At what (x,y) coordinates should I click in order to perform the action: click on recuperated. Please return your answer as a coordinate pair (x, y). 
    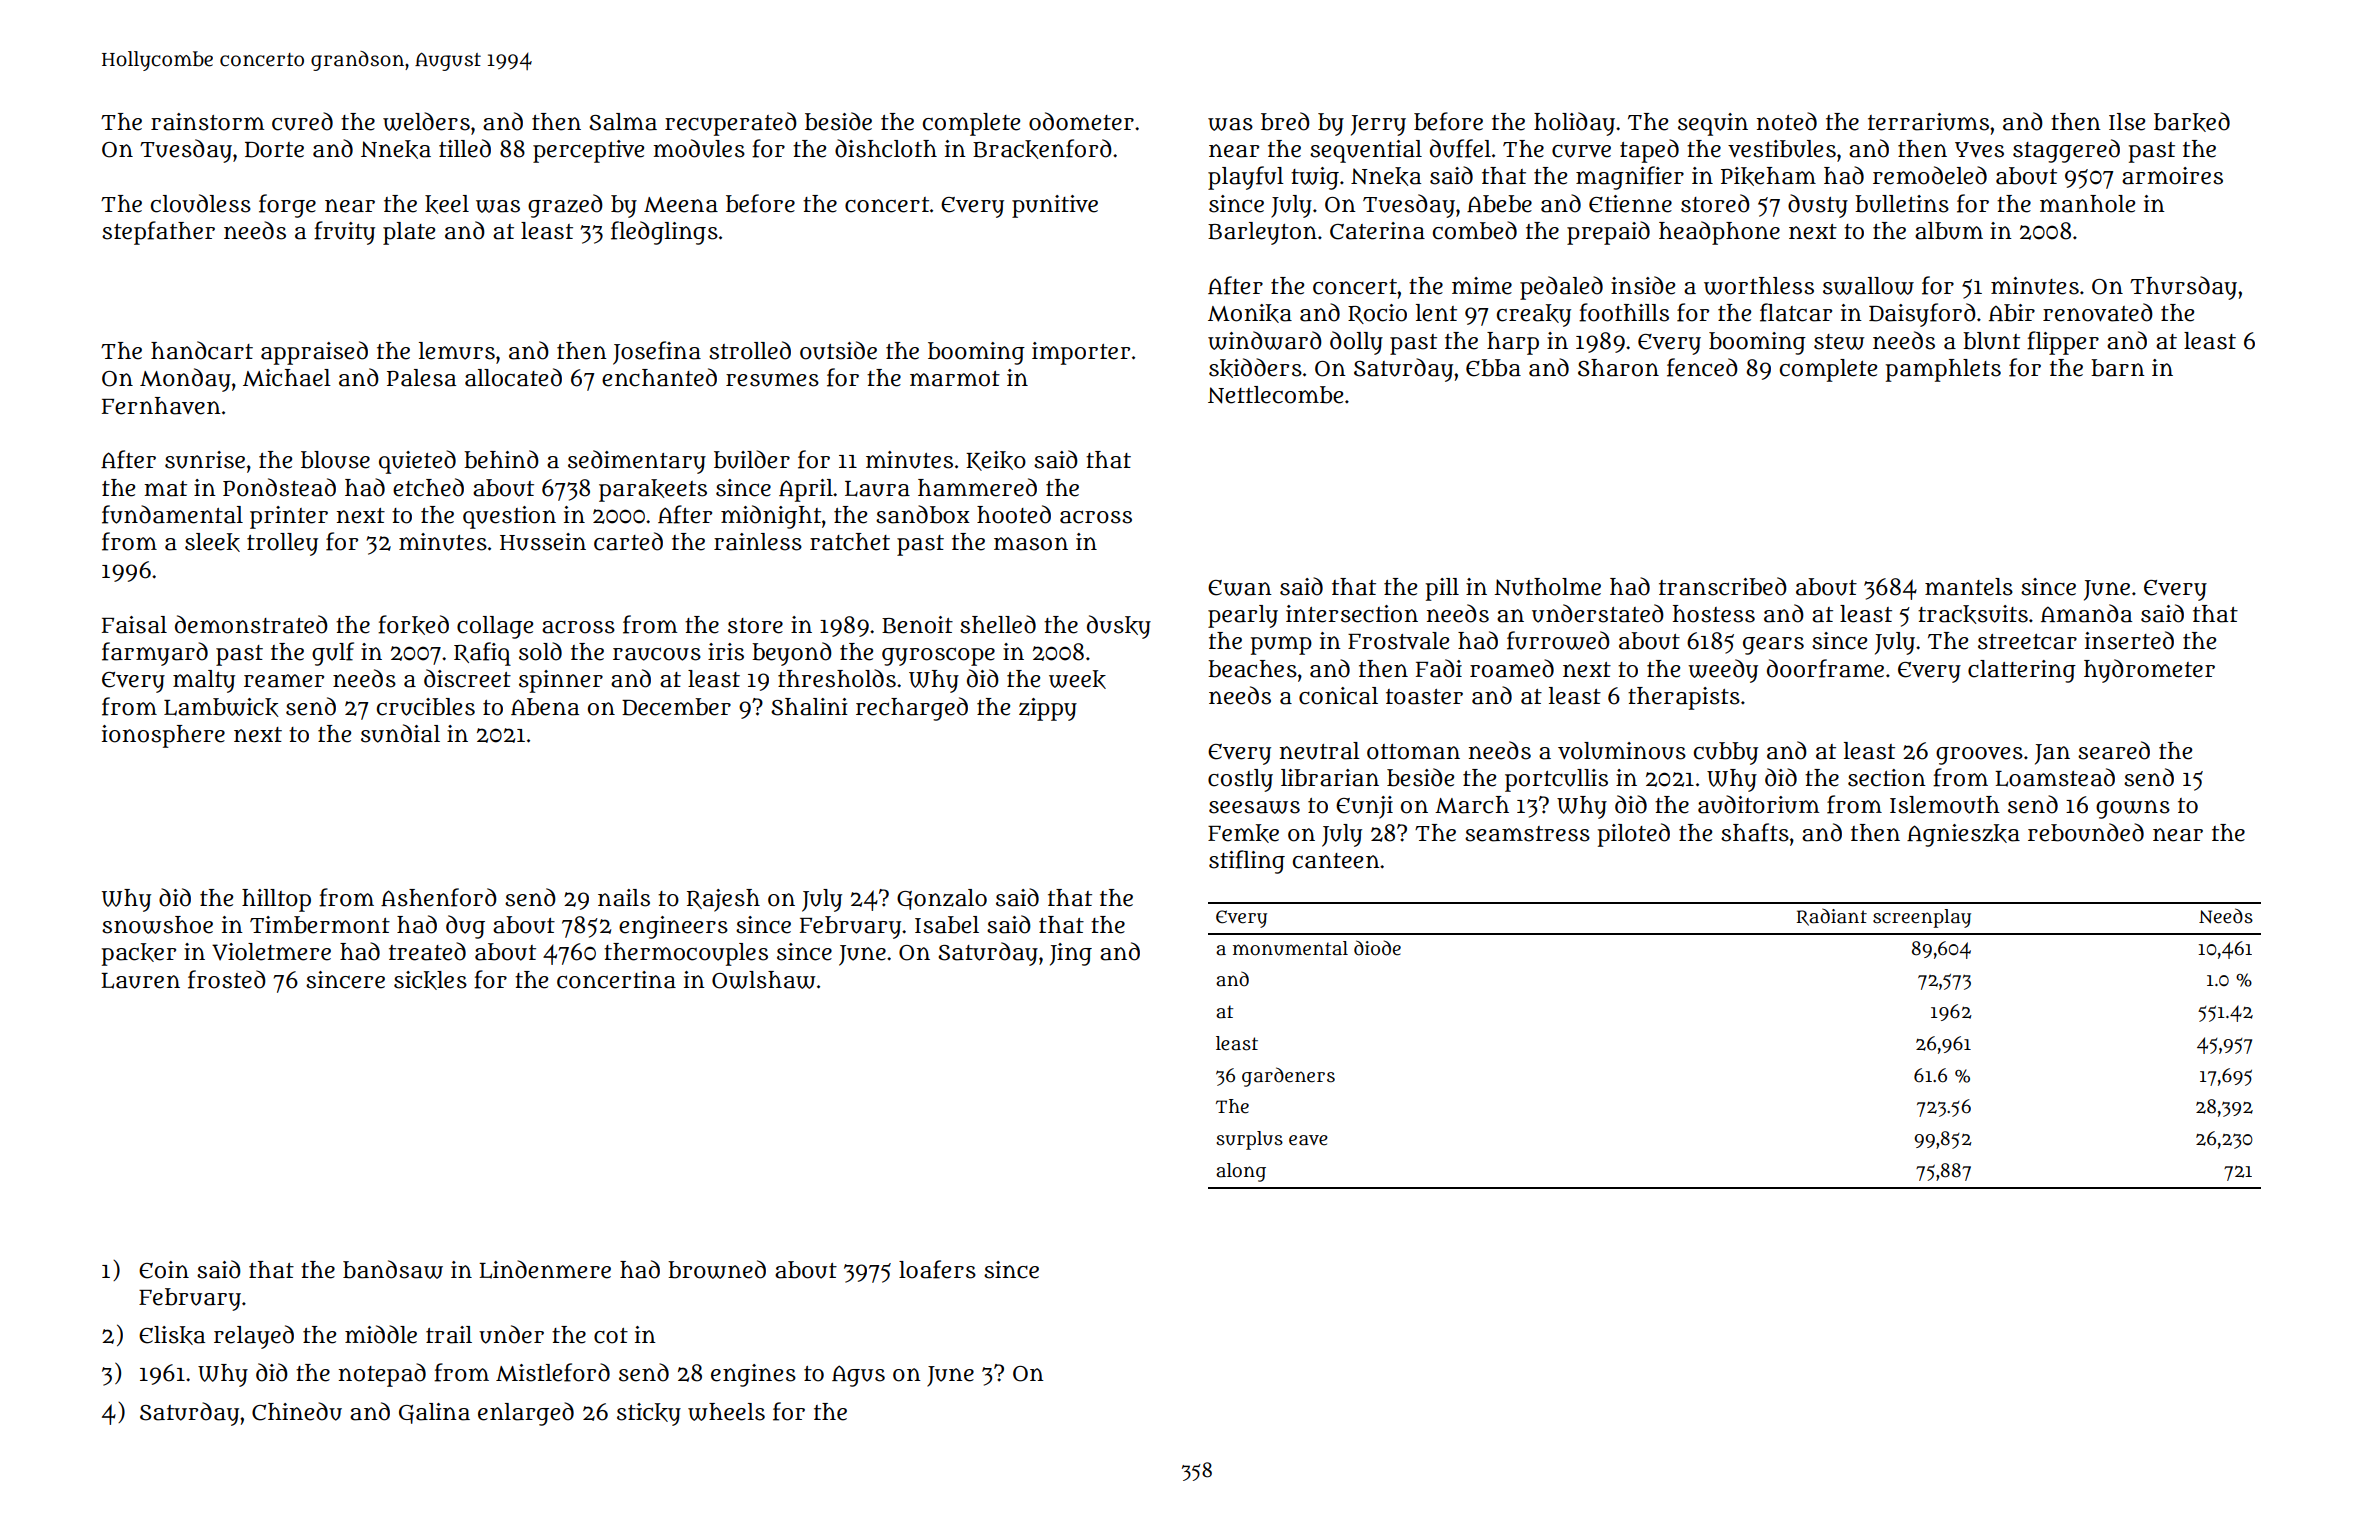
    Looking at the image, I should click on (731, 124).
